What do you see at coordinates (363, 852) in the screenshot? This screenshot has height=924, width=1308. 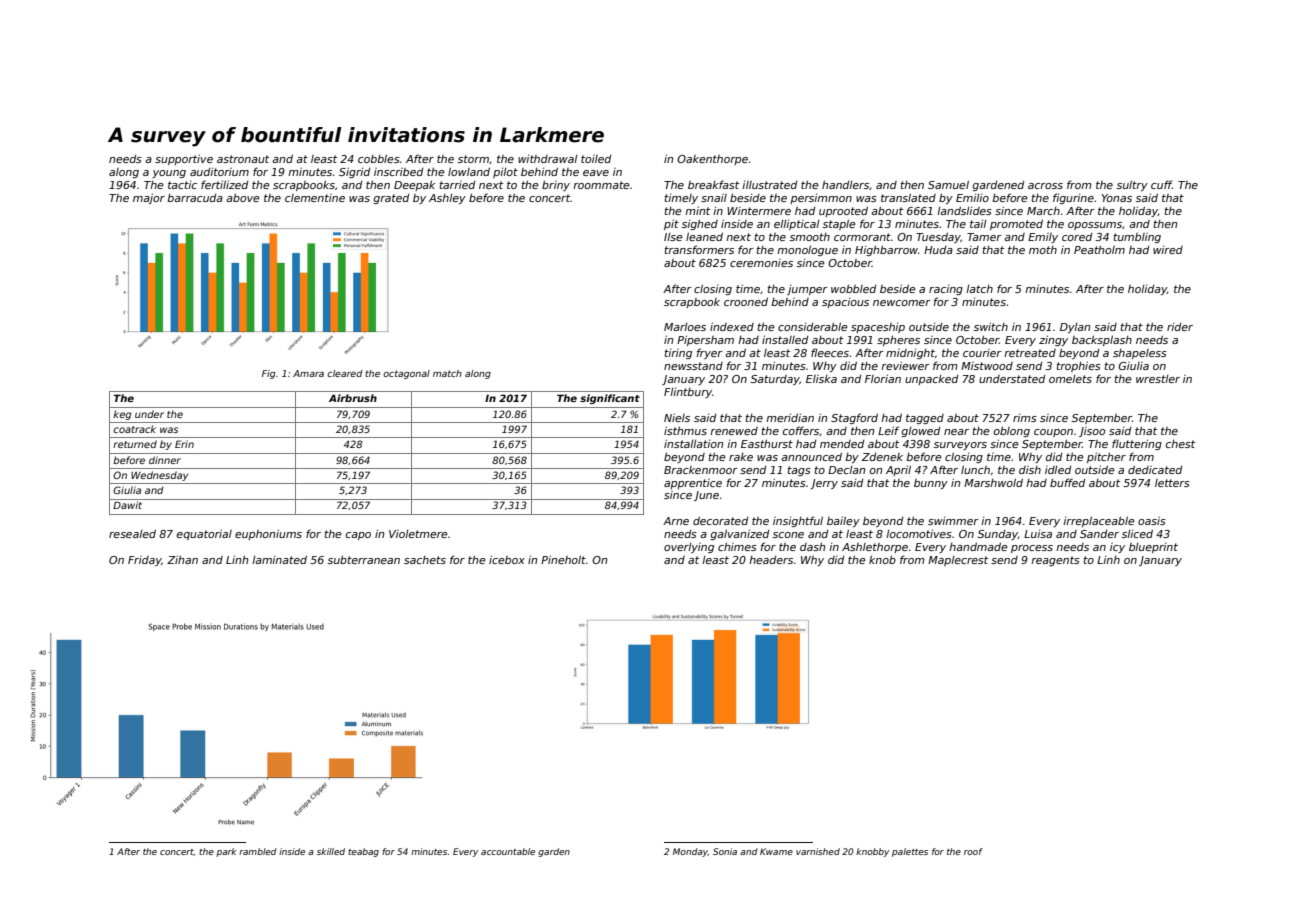 I see `teabag` at bounding box center [363, 852].
